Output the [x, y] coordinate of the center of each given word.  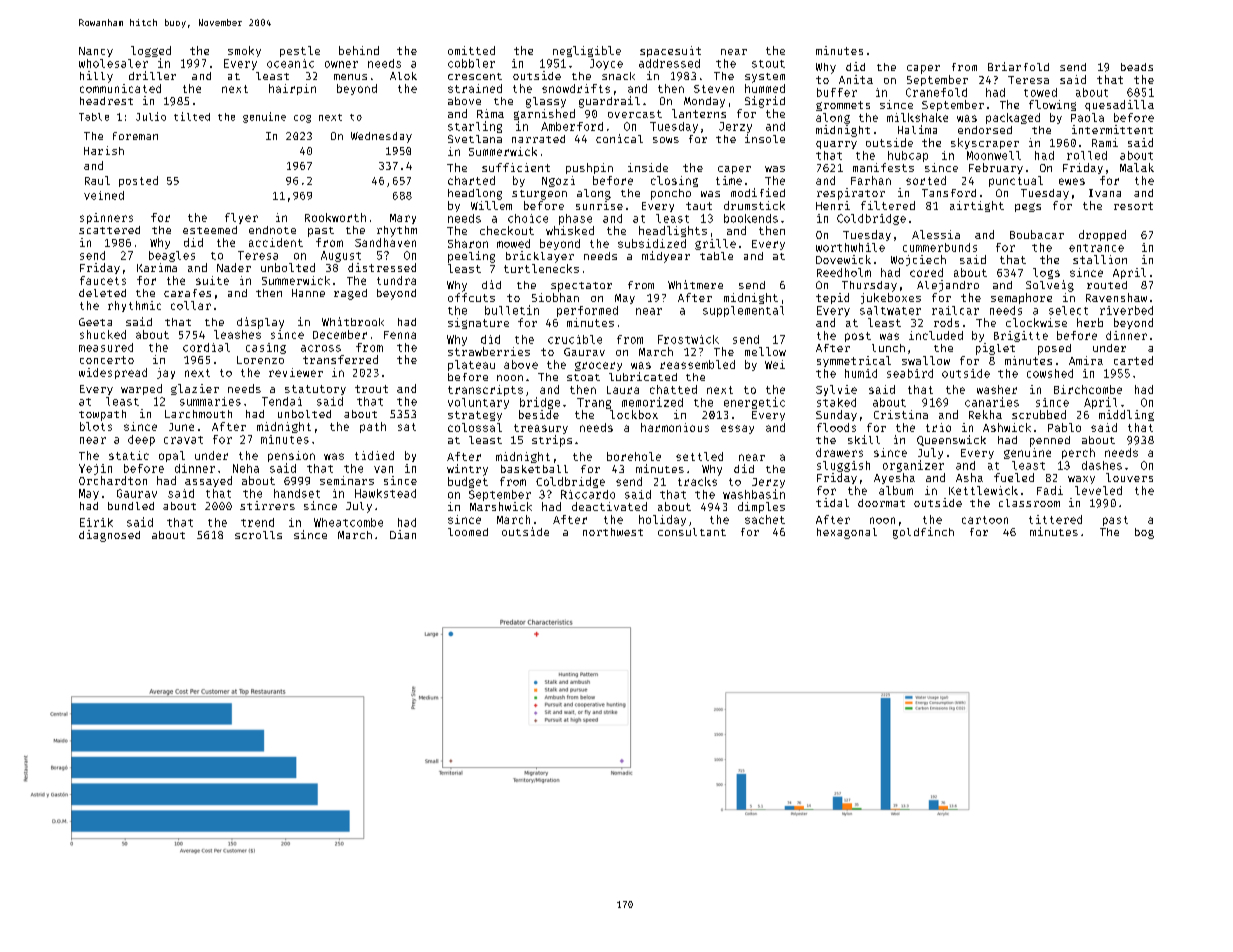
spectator [581, 287]
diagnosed [109, 536]
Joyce [606, 64]
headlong [475, 194]
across [321, 348]
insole [765, 138]
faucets [103, 280]
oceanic [290, 63]
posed [1054, 349]
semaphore [1021, 298]
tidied [374, 455]
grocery [598, 366]
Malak [1137, 167]
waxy [1081, 480]
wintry [467, 470]
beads [1137, 67]
